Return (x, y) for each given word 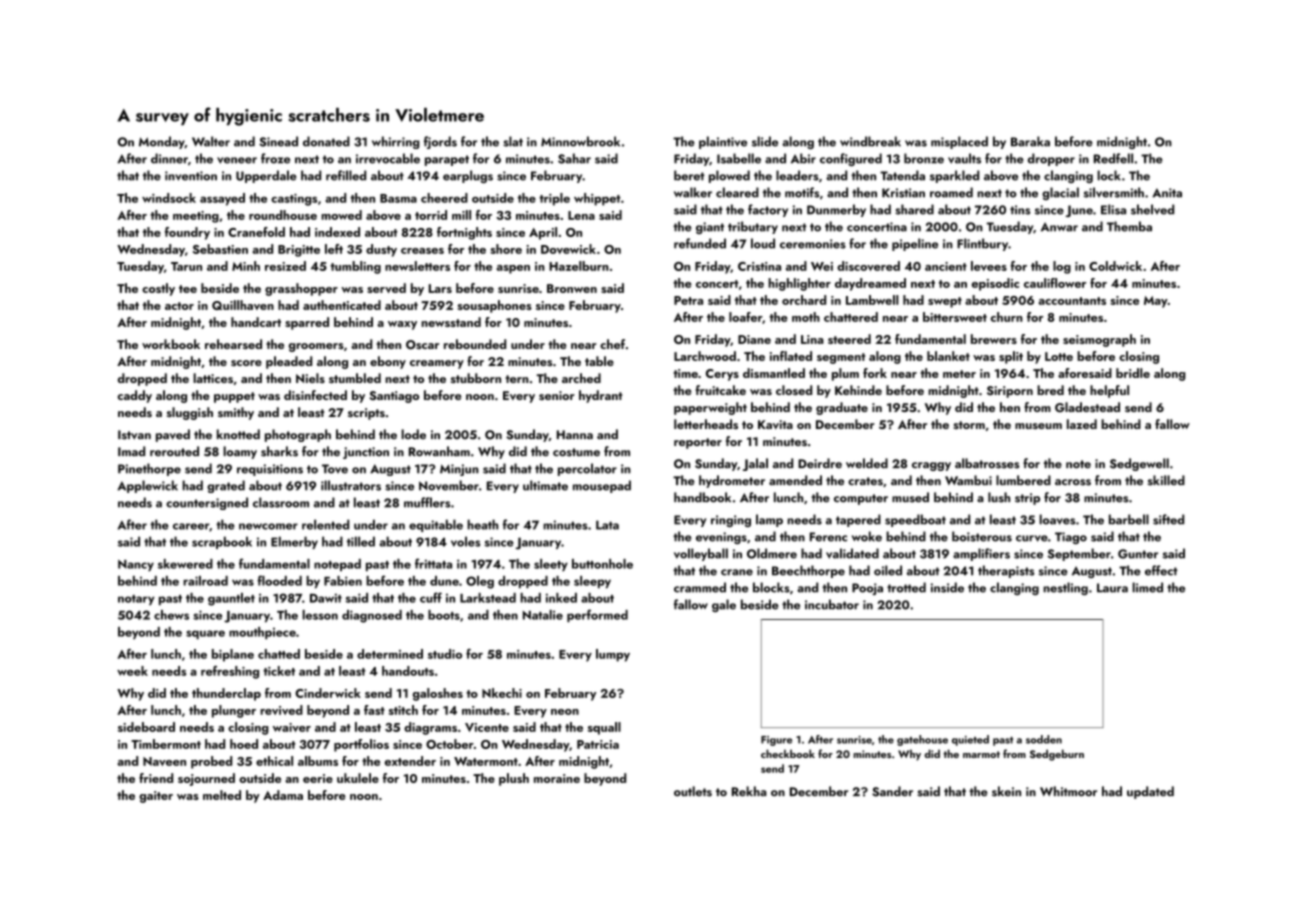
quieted (970, 740)
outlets (693, 791)
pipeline (915, 244)
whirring (396, 142)
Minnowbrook (580, 141)
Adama (283, 795)
